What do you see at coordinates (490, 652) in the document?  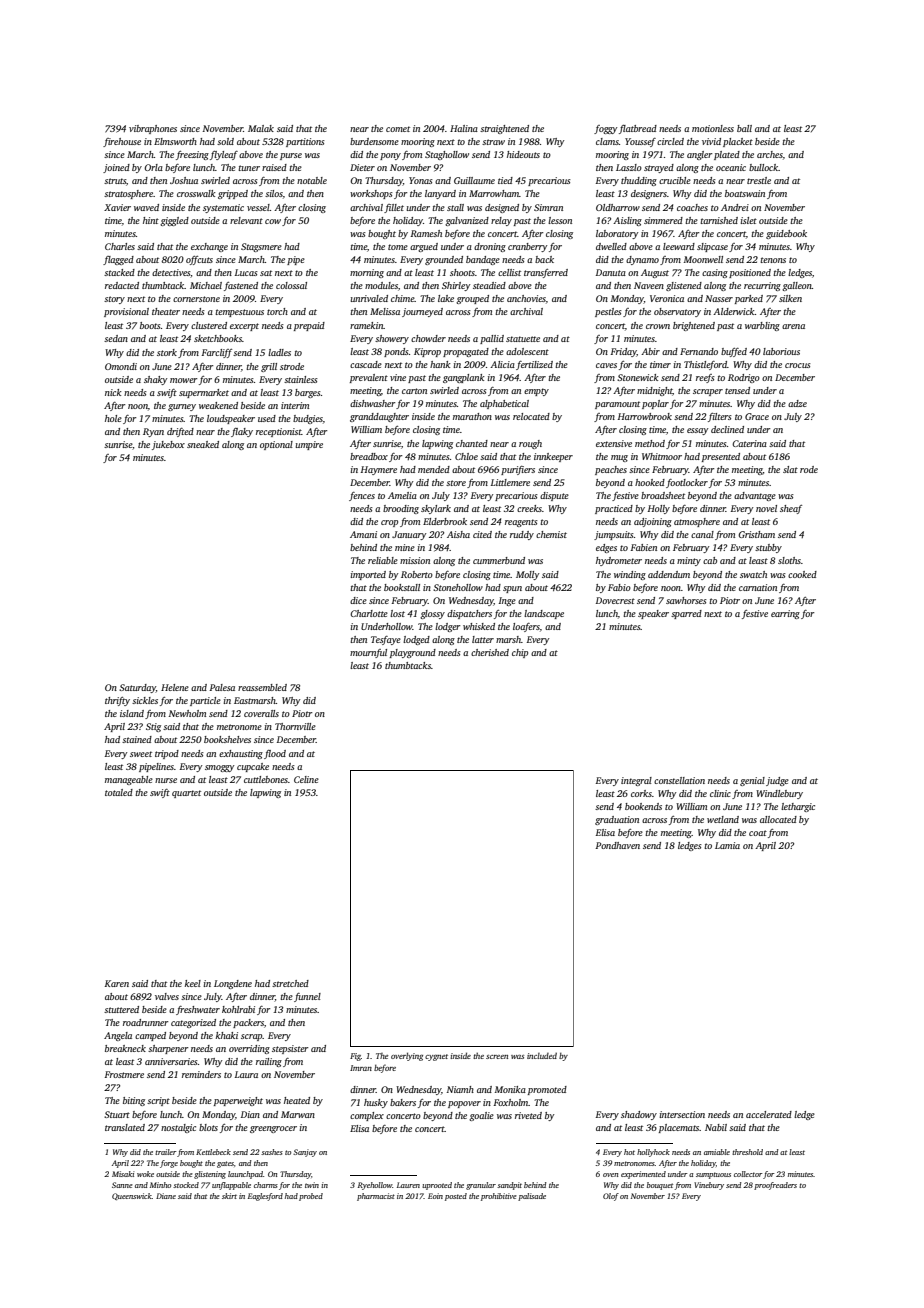 I see `cherished` at bounding box center [490, 652].
